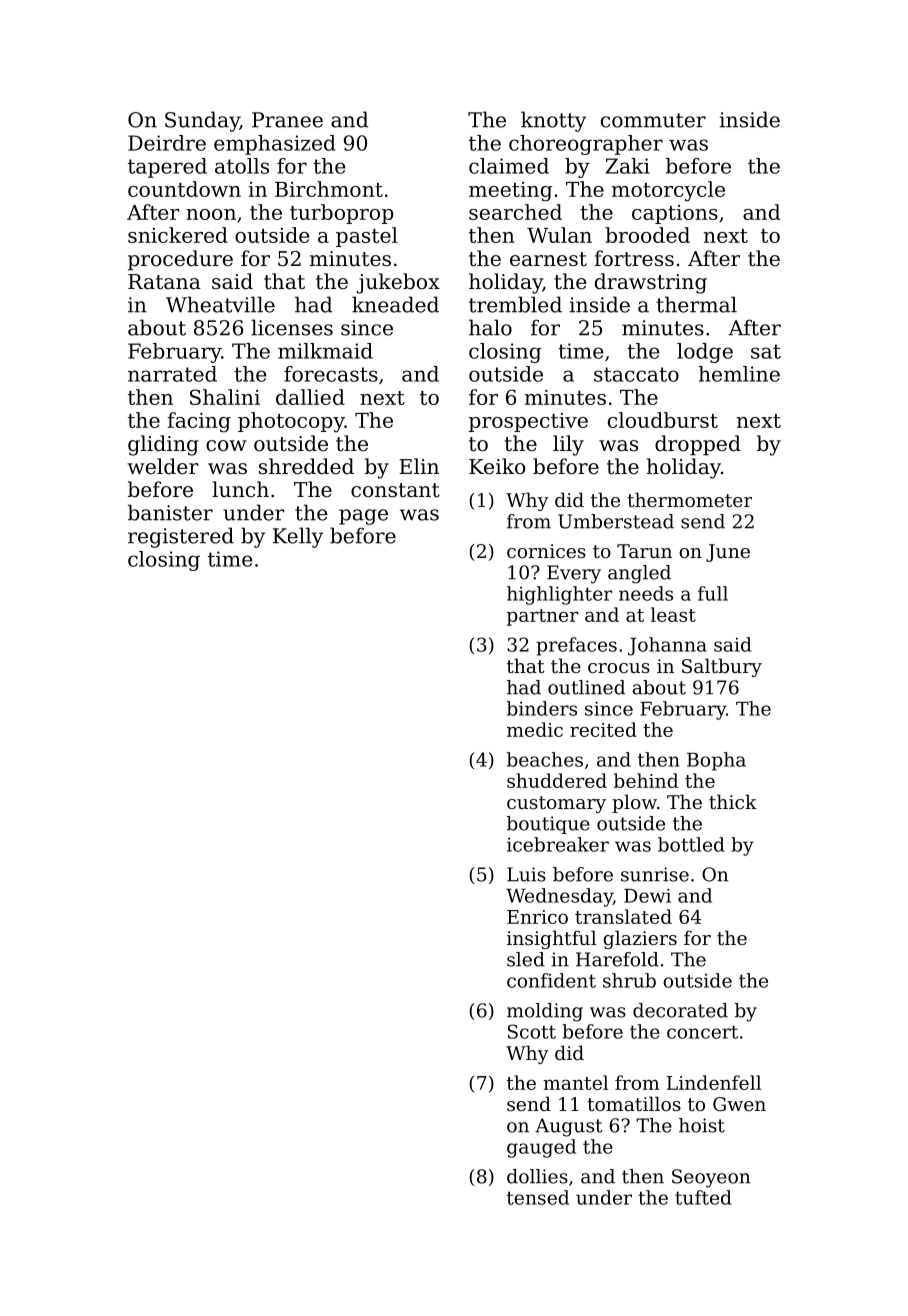  What do you see at coordinates (568, 445) in the document?
I see `lily` at bounding box center [568, 445].
